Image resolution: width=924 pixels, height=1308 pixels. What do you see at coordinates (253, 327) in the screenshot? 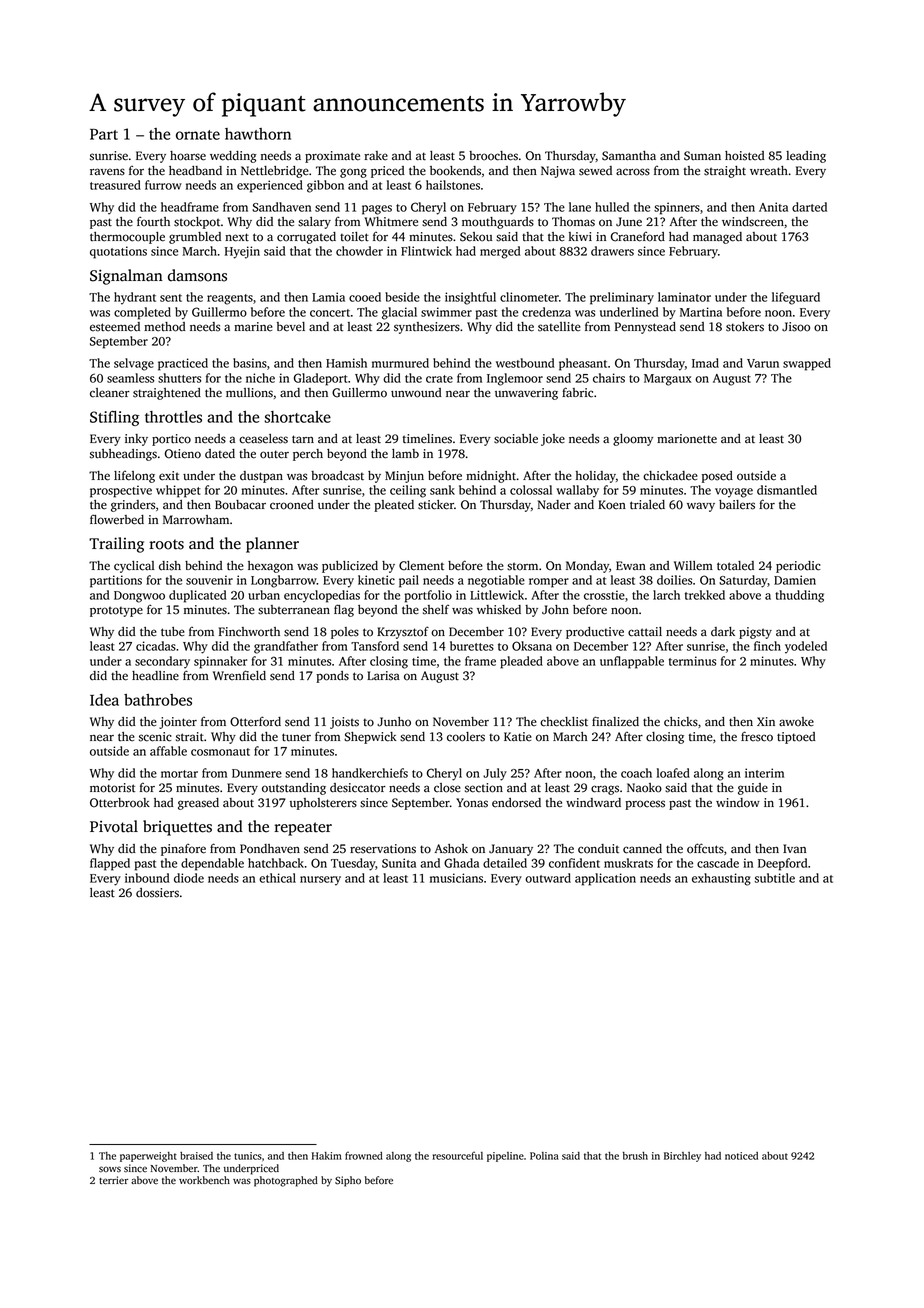
I see `marine` at bounding box center [253, 327].
